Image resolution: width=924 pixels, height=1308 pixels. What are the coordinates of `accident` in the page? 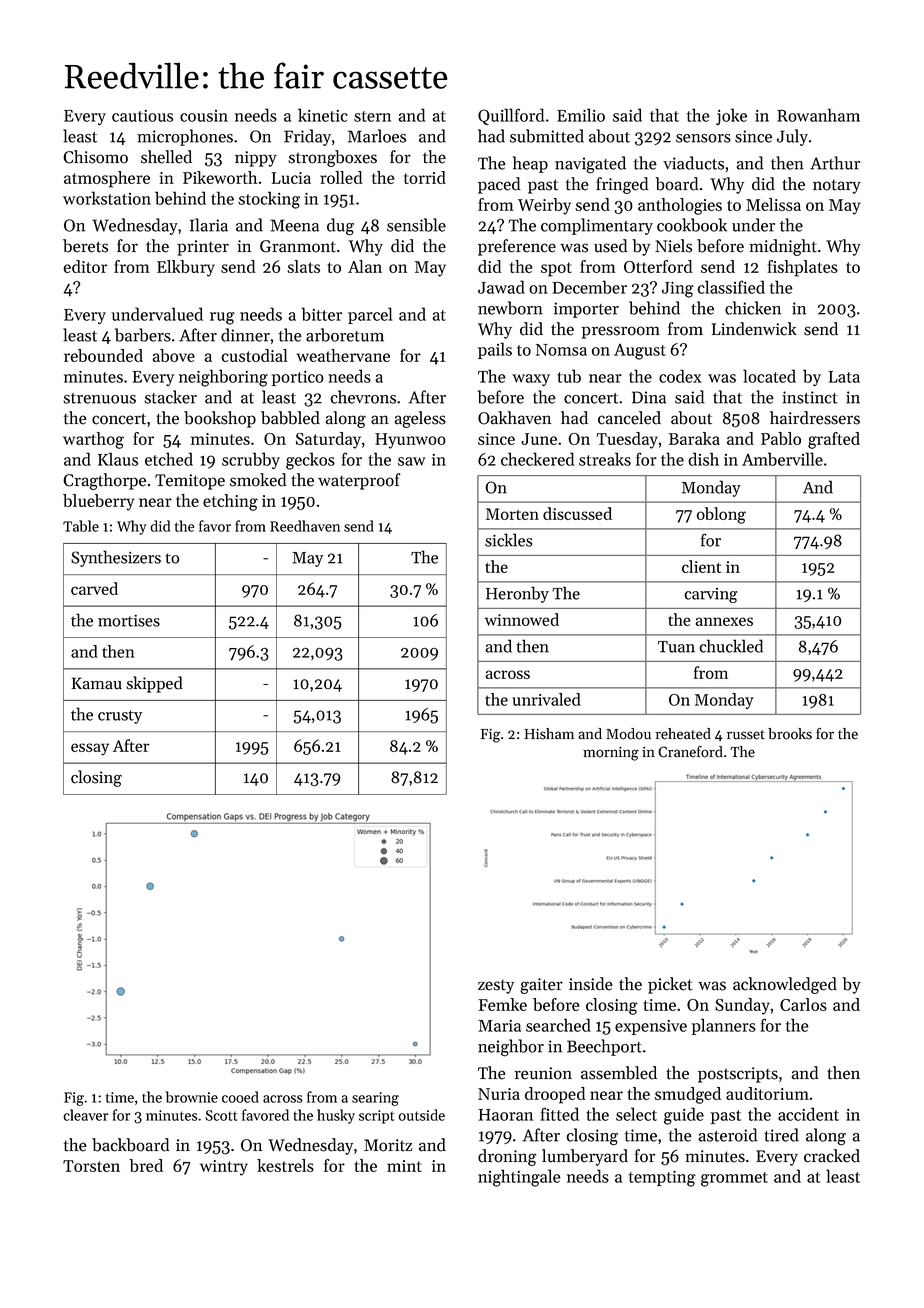 It's located at (808, 1114).
